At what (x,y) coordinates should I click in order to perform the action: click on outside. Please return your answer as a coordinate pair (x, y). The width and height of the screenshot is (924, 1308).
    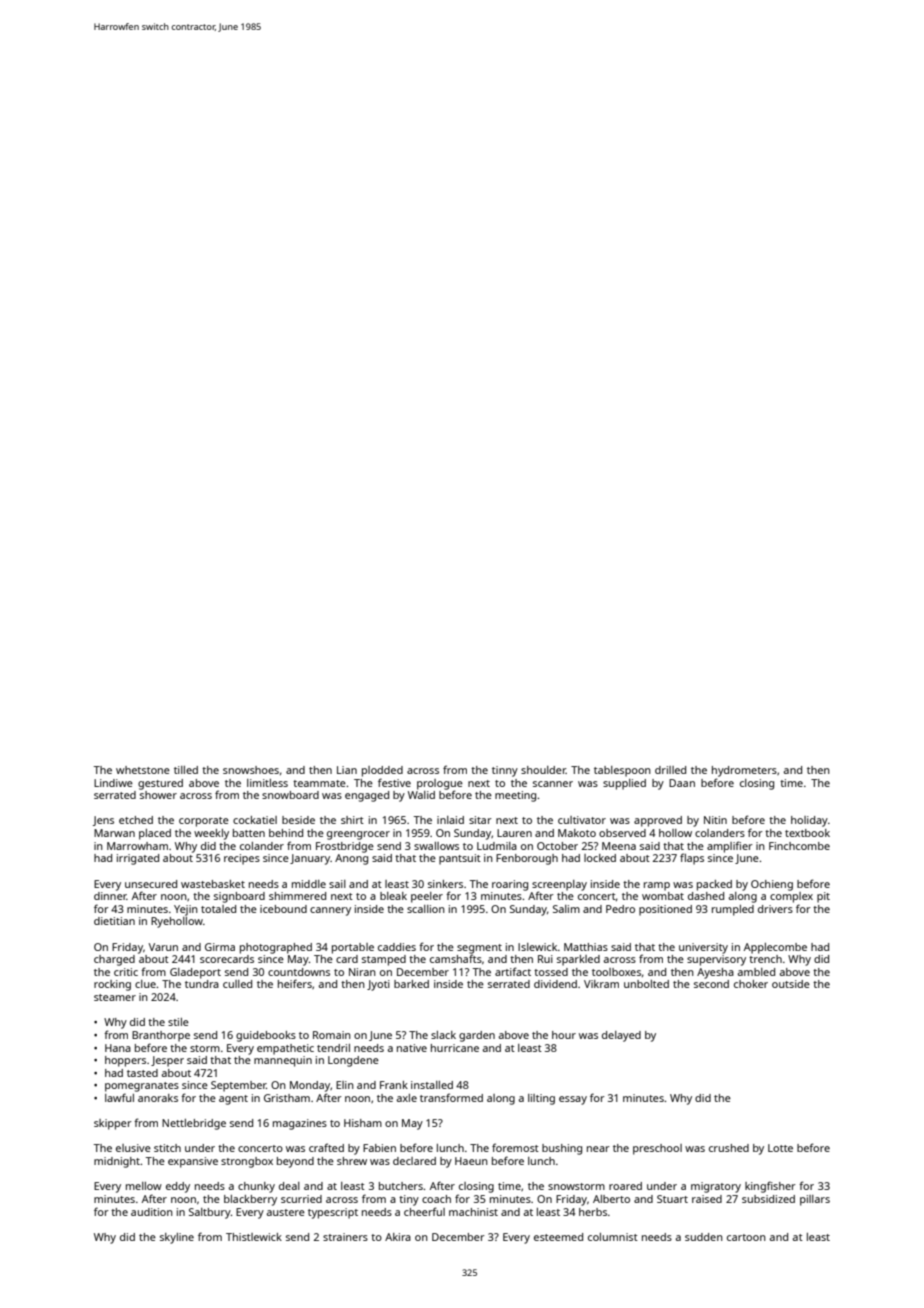
    Looking at the image, I should click on (791, 984).
